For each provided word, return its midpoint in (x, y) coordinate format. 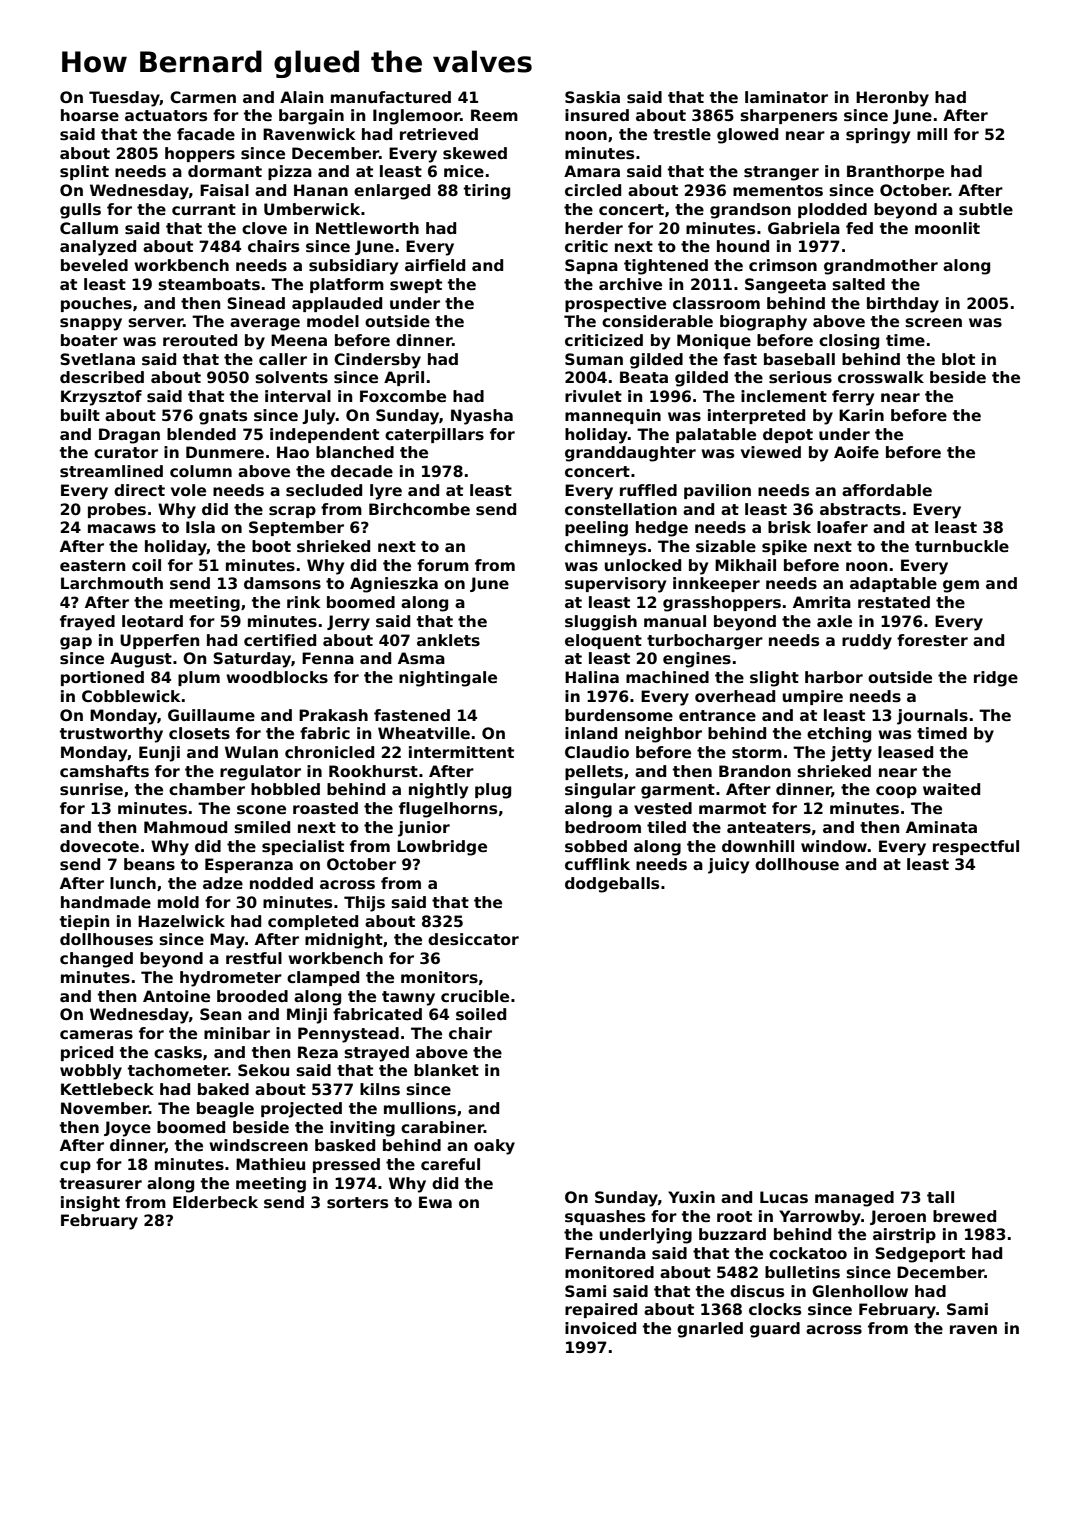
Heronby (892, 99)
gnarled (710, 1330)
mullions (420, 1108)
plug (493, 791)
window (834, 846)
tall (940, 1197)
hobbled (285, 789)
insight (90, 1204)
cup (75, 1167)
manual (675, 621)
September (296, 528)
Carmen (203, 97)
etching (839, 735)
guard (775, 1330)
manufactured (391, 97)
